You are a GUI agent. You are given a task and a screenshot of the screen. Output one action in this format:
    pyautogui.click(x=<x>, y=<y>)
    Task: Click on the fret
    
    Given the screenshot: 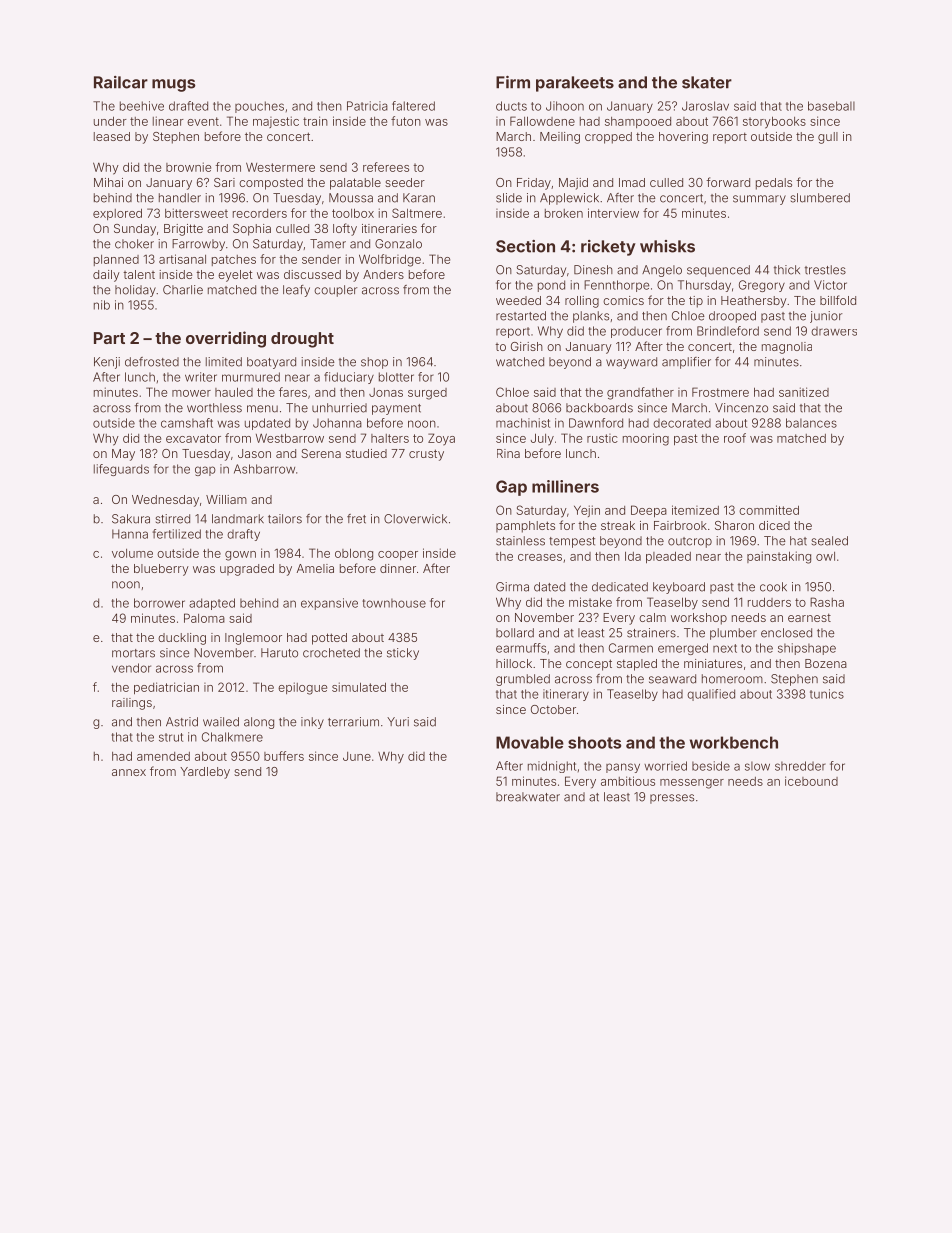 What is the action you would take?
    pyautogui.click(x=356, y=519)
